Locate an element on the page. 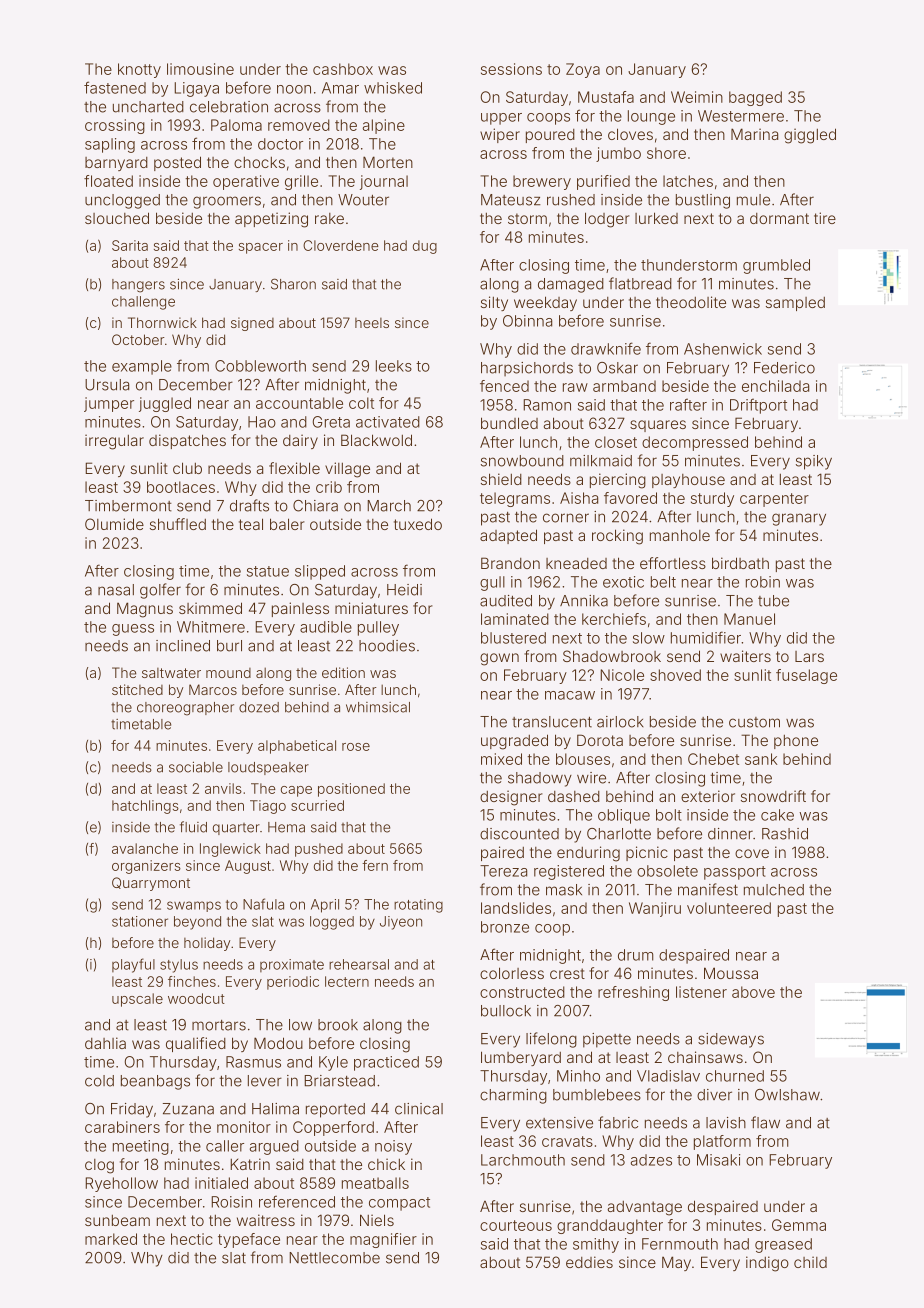  Briarstead is located at coordinates (339, 1081).
